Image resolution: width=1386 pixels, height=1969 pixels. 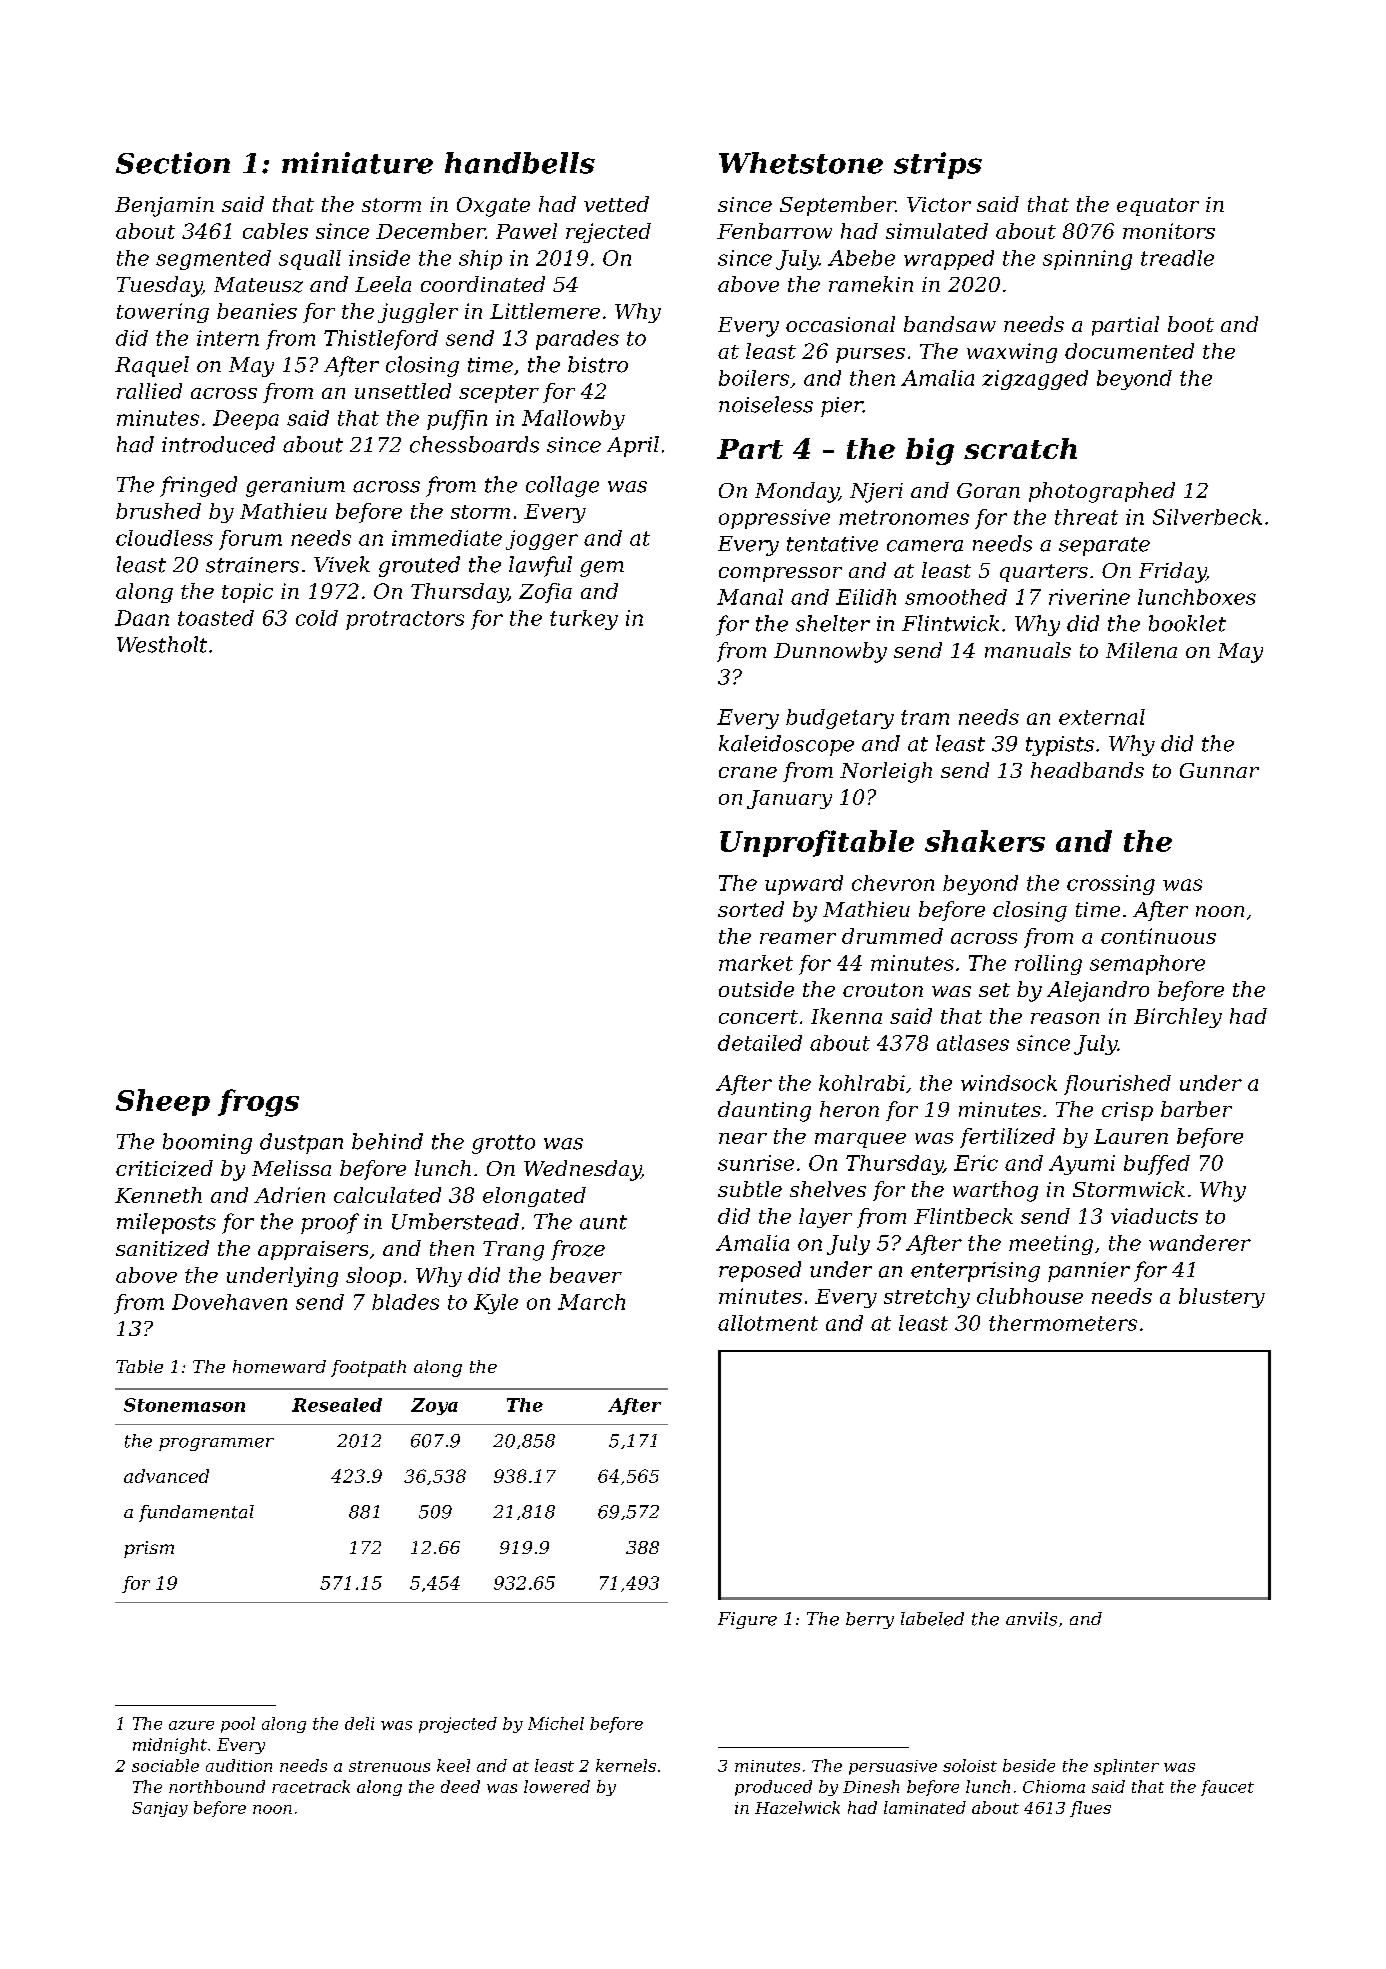 I want to click on equator, so click(x=1158, y=207).
